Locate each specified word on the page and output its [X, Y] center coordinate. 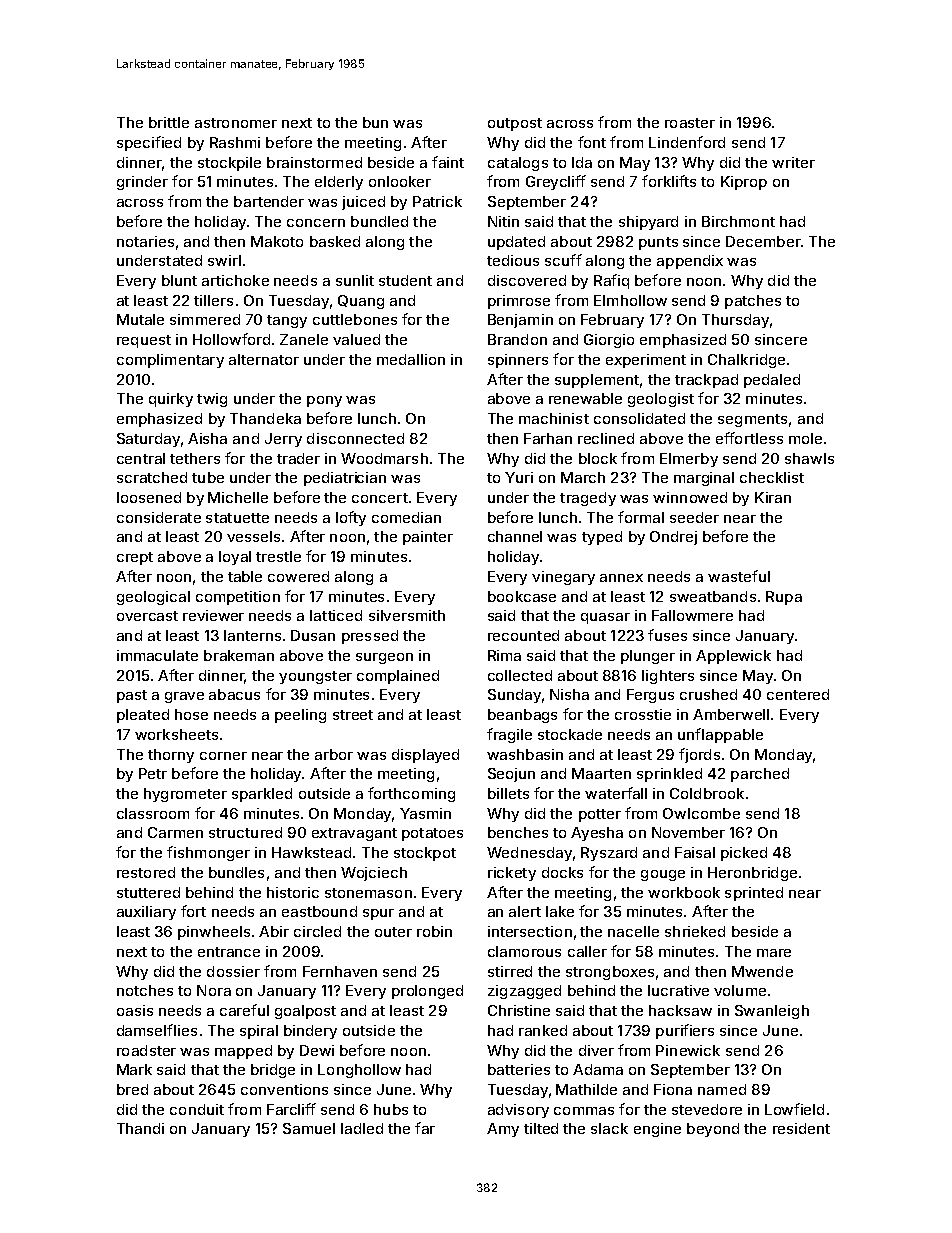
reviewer [213, 615]
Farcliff [291, 1109]
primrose [519, 302]
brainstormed [314, 162]
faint [448, 162]
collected [520, 675]
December [763, 241]
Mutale [140, 319]
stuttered [148, 892]
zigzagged [524, 992]
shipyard [648, 223]
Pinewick [688, 1050]
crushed [708, 694]
